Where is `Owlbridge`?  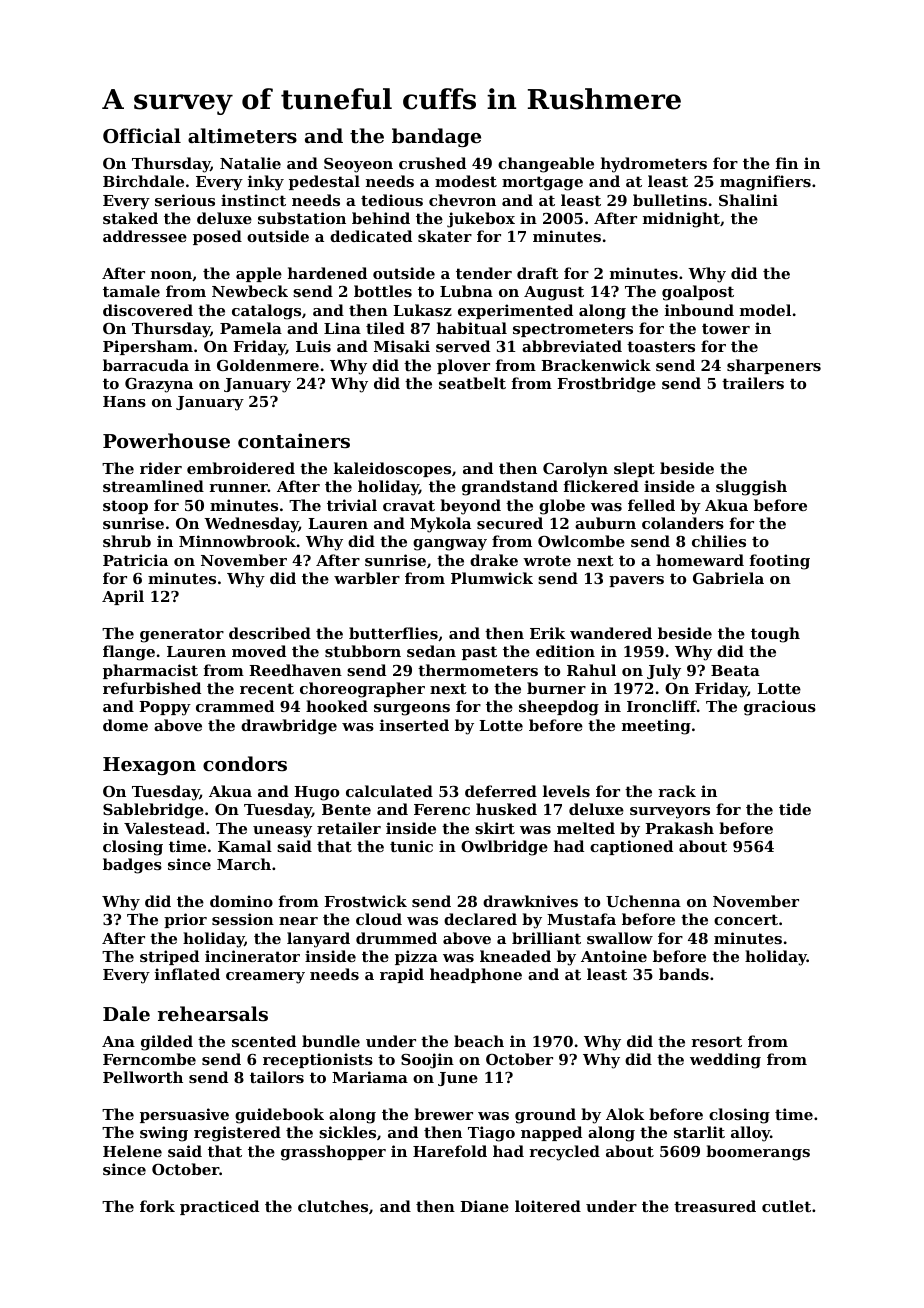
Owlbridge is located at coordinates (504, 848).
